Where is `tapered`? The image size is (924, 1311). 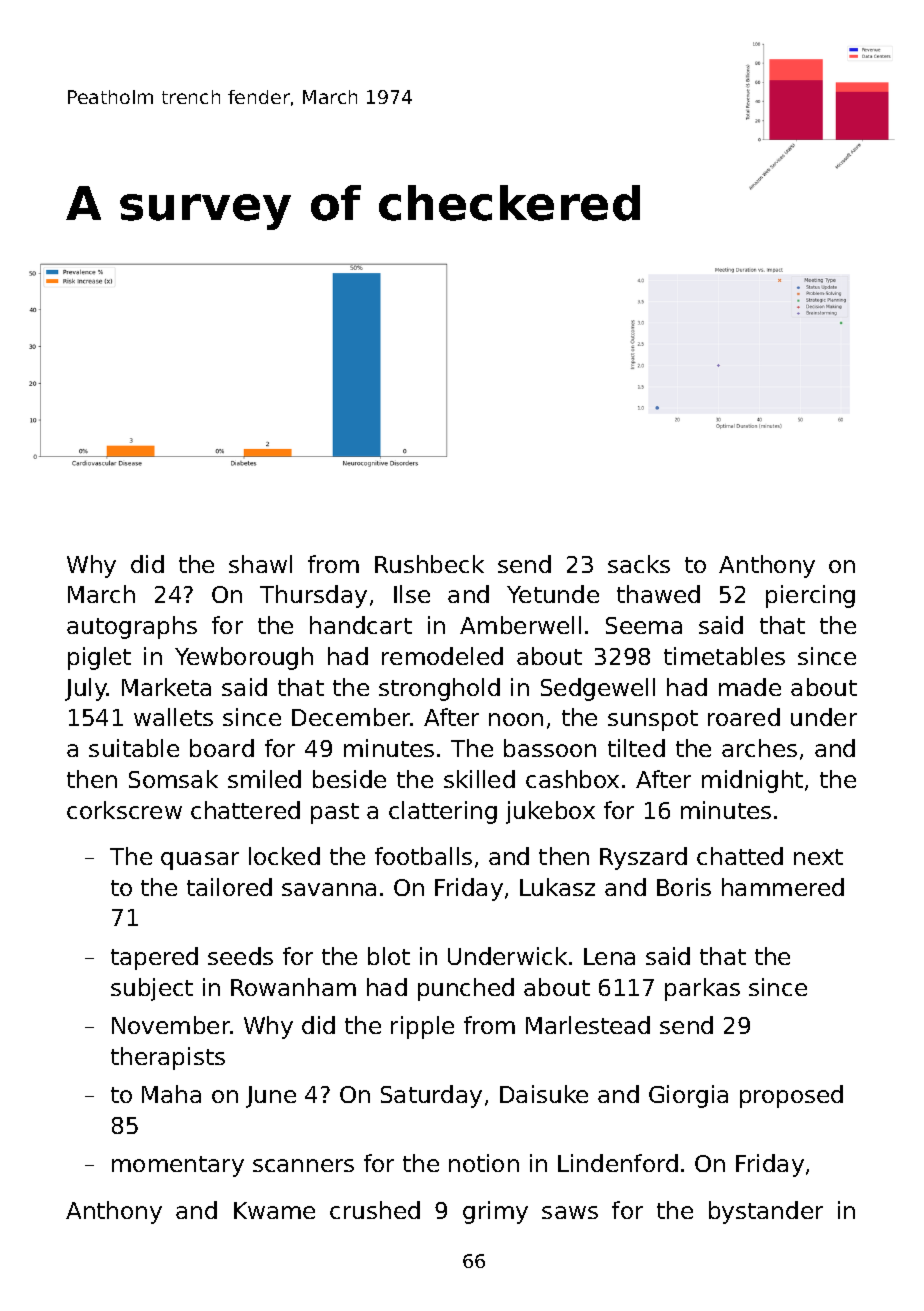 tapered is located at coordinates (154, 958).
